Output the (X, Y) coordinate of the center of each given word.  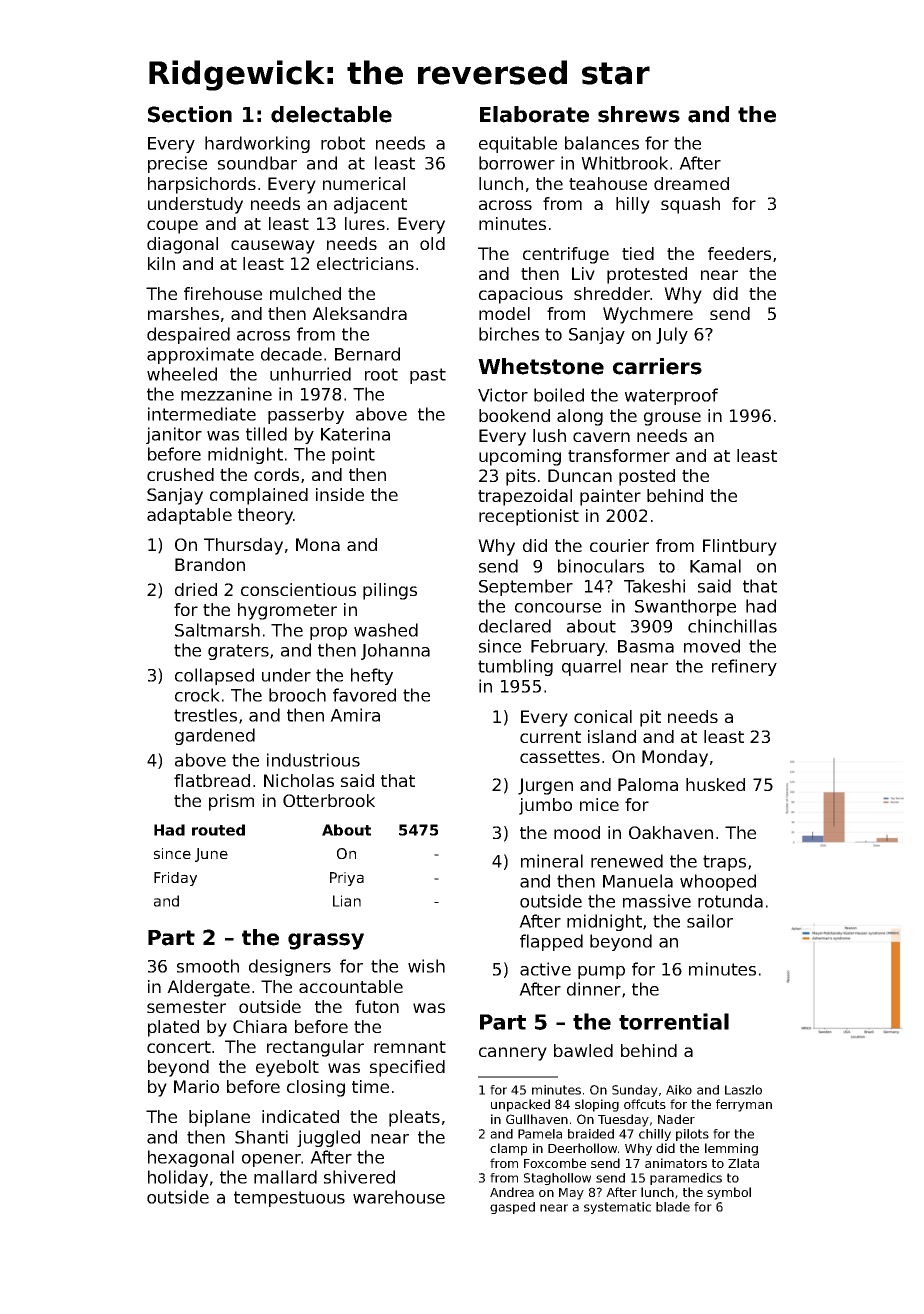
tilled (266, 434)
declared (515, 626)
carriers (657, 366)
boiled (559, 395)
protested (647, 275)
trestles (205, 715)
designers (290, 967)
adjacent (370, 205)
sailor (710, 921)
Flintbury (740, 547)
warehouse (399, 1197)
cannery (513, 1054)
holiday (178, 1178)
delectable (331, 114)
